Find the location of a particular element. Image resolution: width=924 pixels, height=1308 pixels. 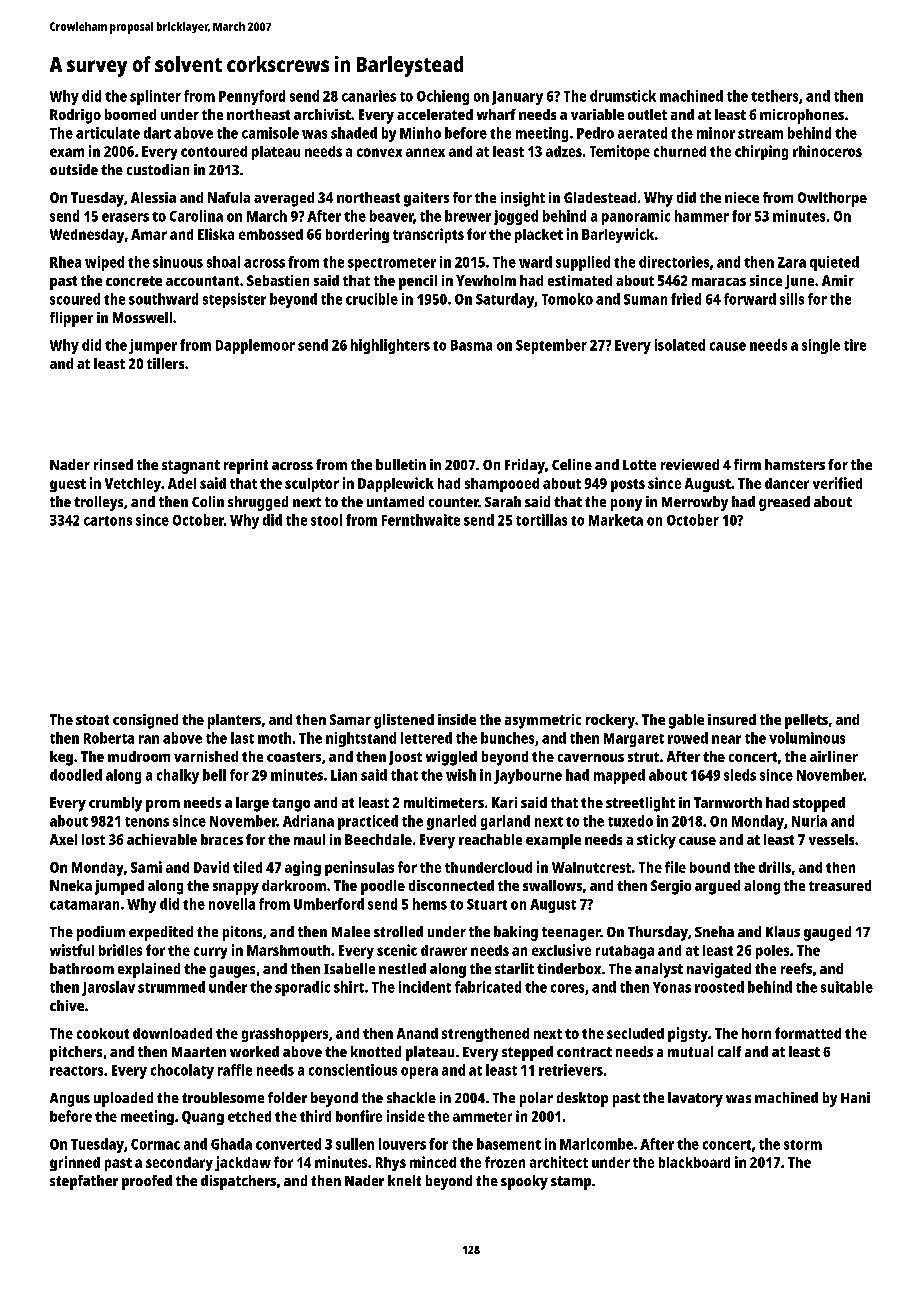

Rodrigo is located at coordinates (75, 116).
